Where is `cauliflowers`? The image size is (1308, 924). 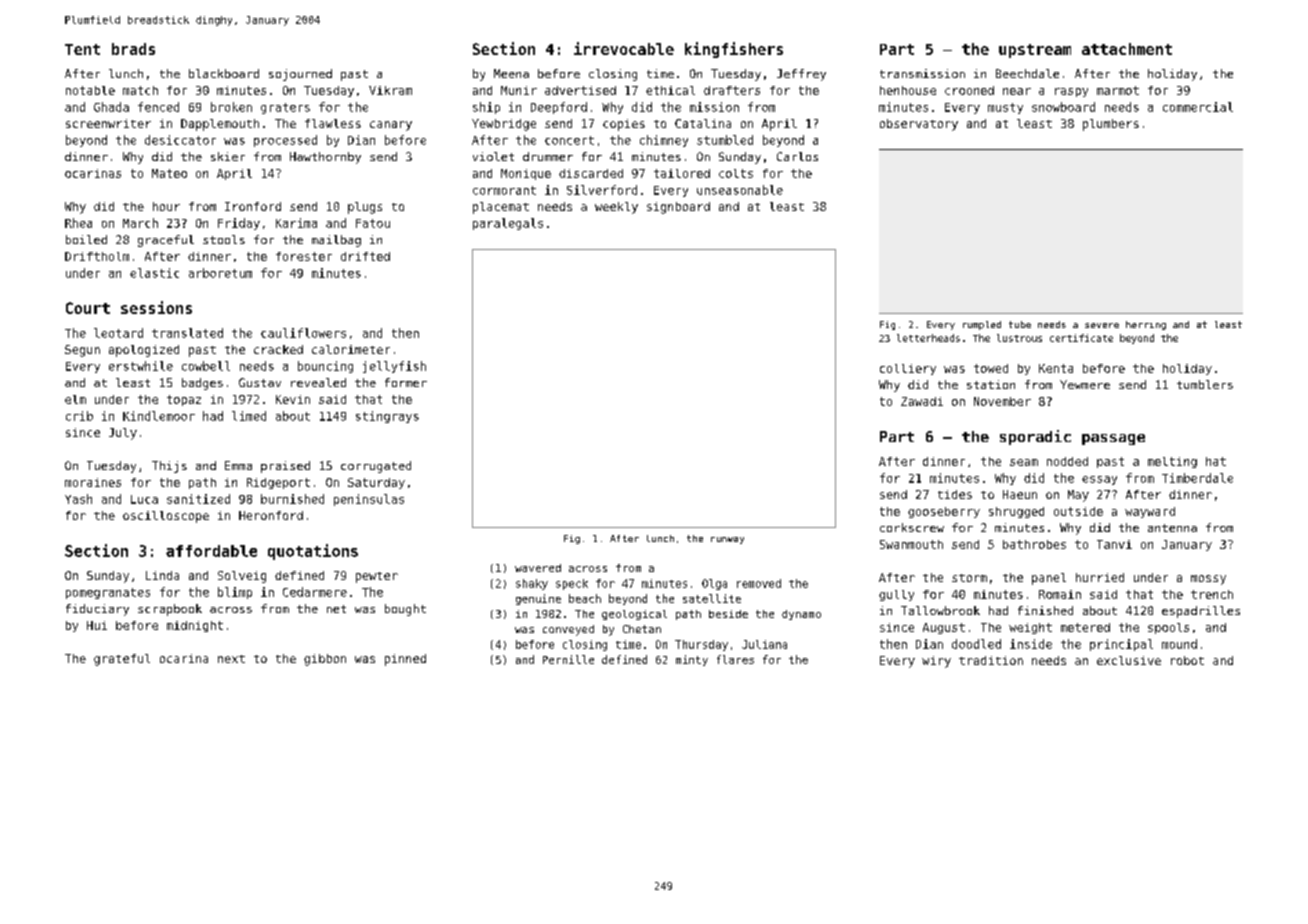
cauliflowers is located at coordinates (303, 333).
